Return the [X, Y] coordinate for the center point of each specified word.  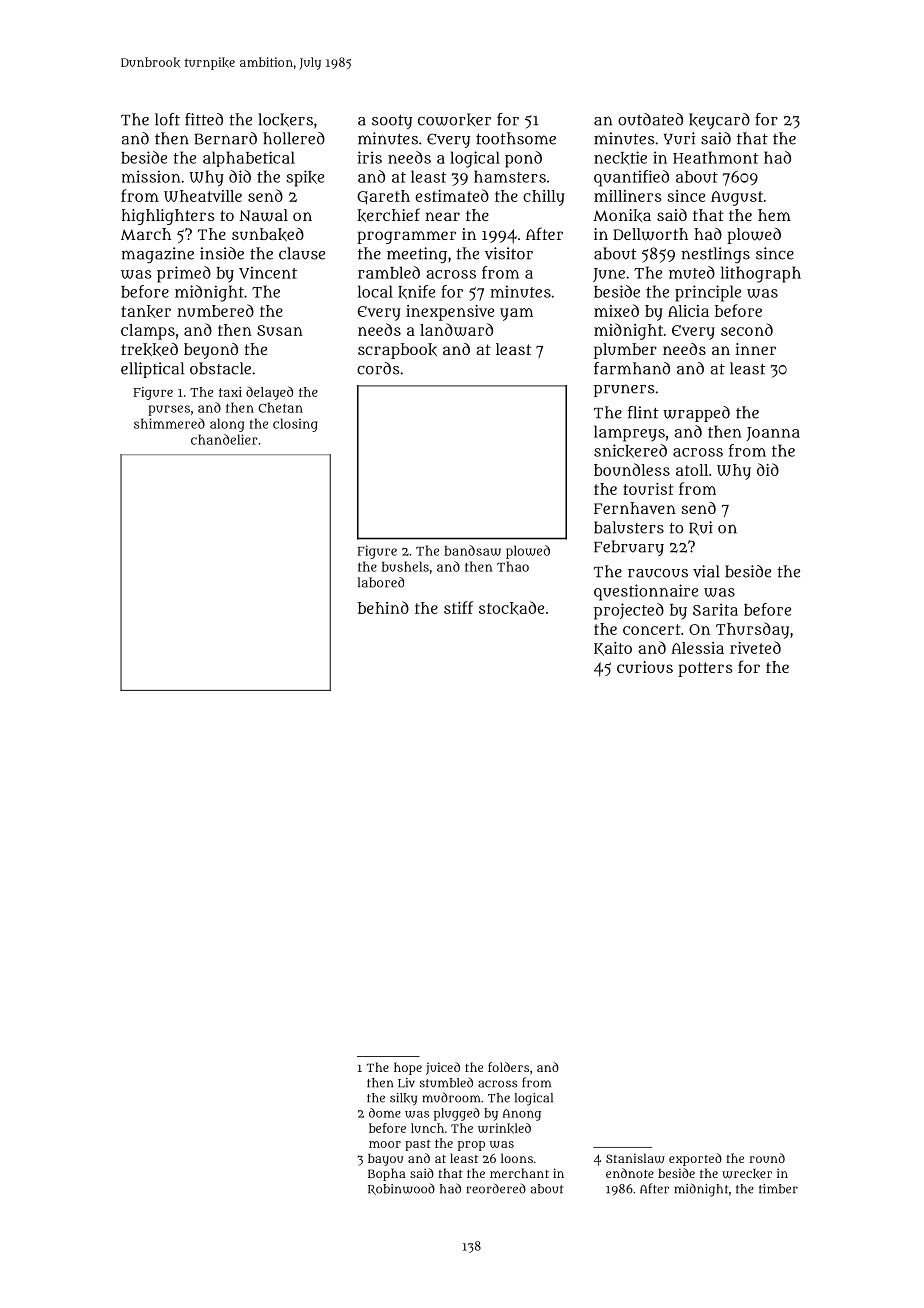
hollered [294, 138]
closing [295, 425]
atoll [692, 470]
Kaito [613, 649]
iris [369, 157]
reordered [496, 1188]
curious [645, 667]
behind [383, 607]
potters [705, 669]
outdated [650, 119]
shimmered [169, 423]
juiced [443, 1068]
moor [385, 1144]
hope [408, 1068]
